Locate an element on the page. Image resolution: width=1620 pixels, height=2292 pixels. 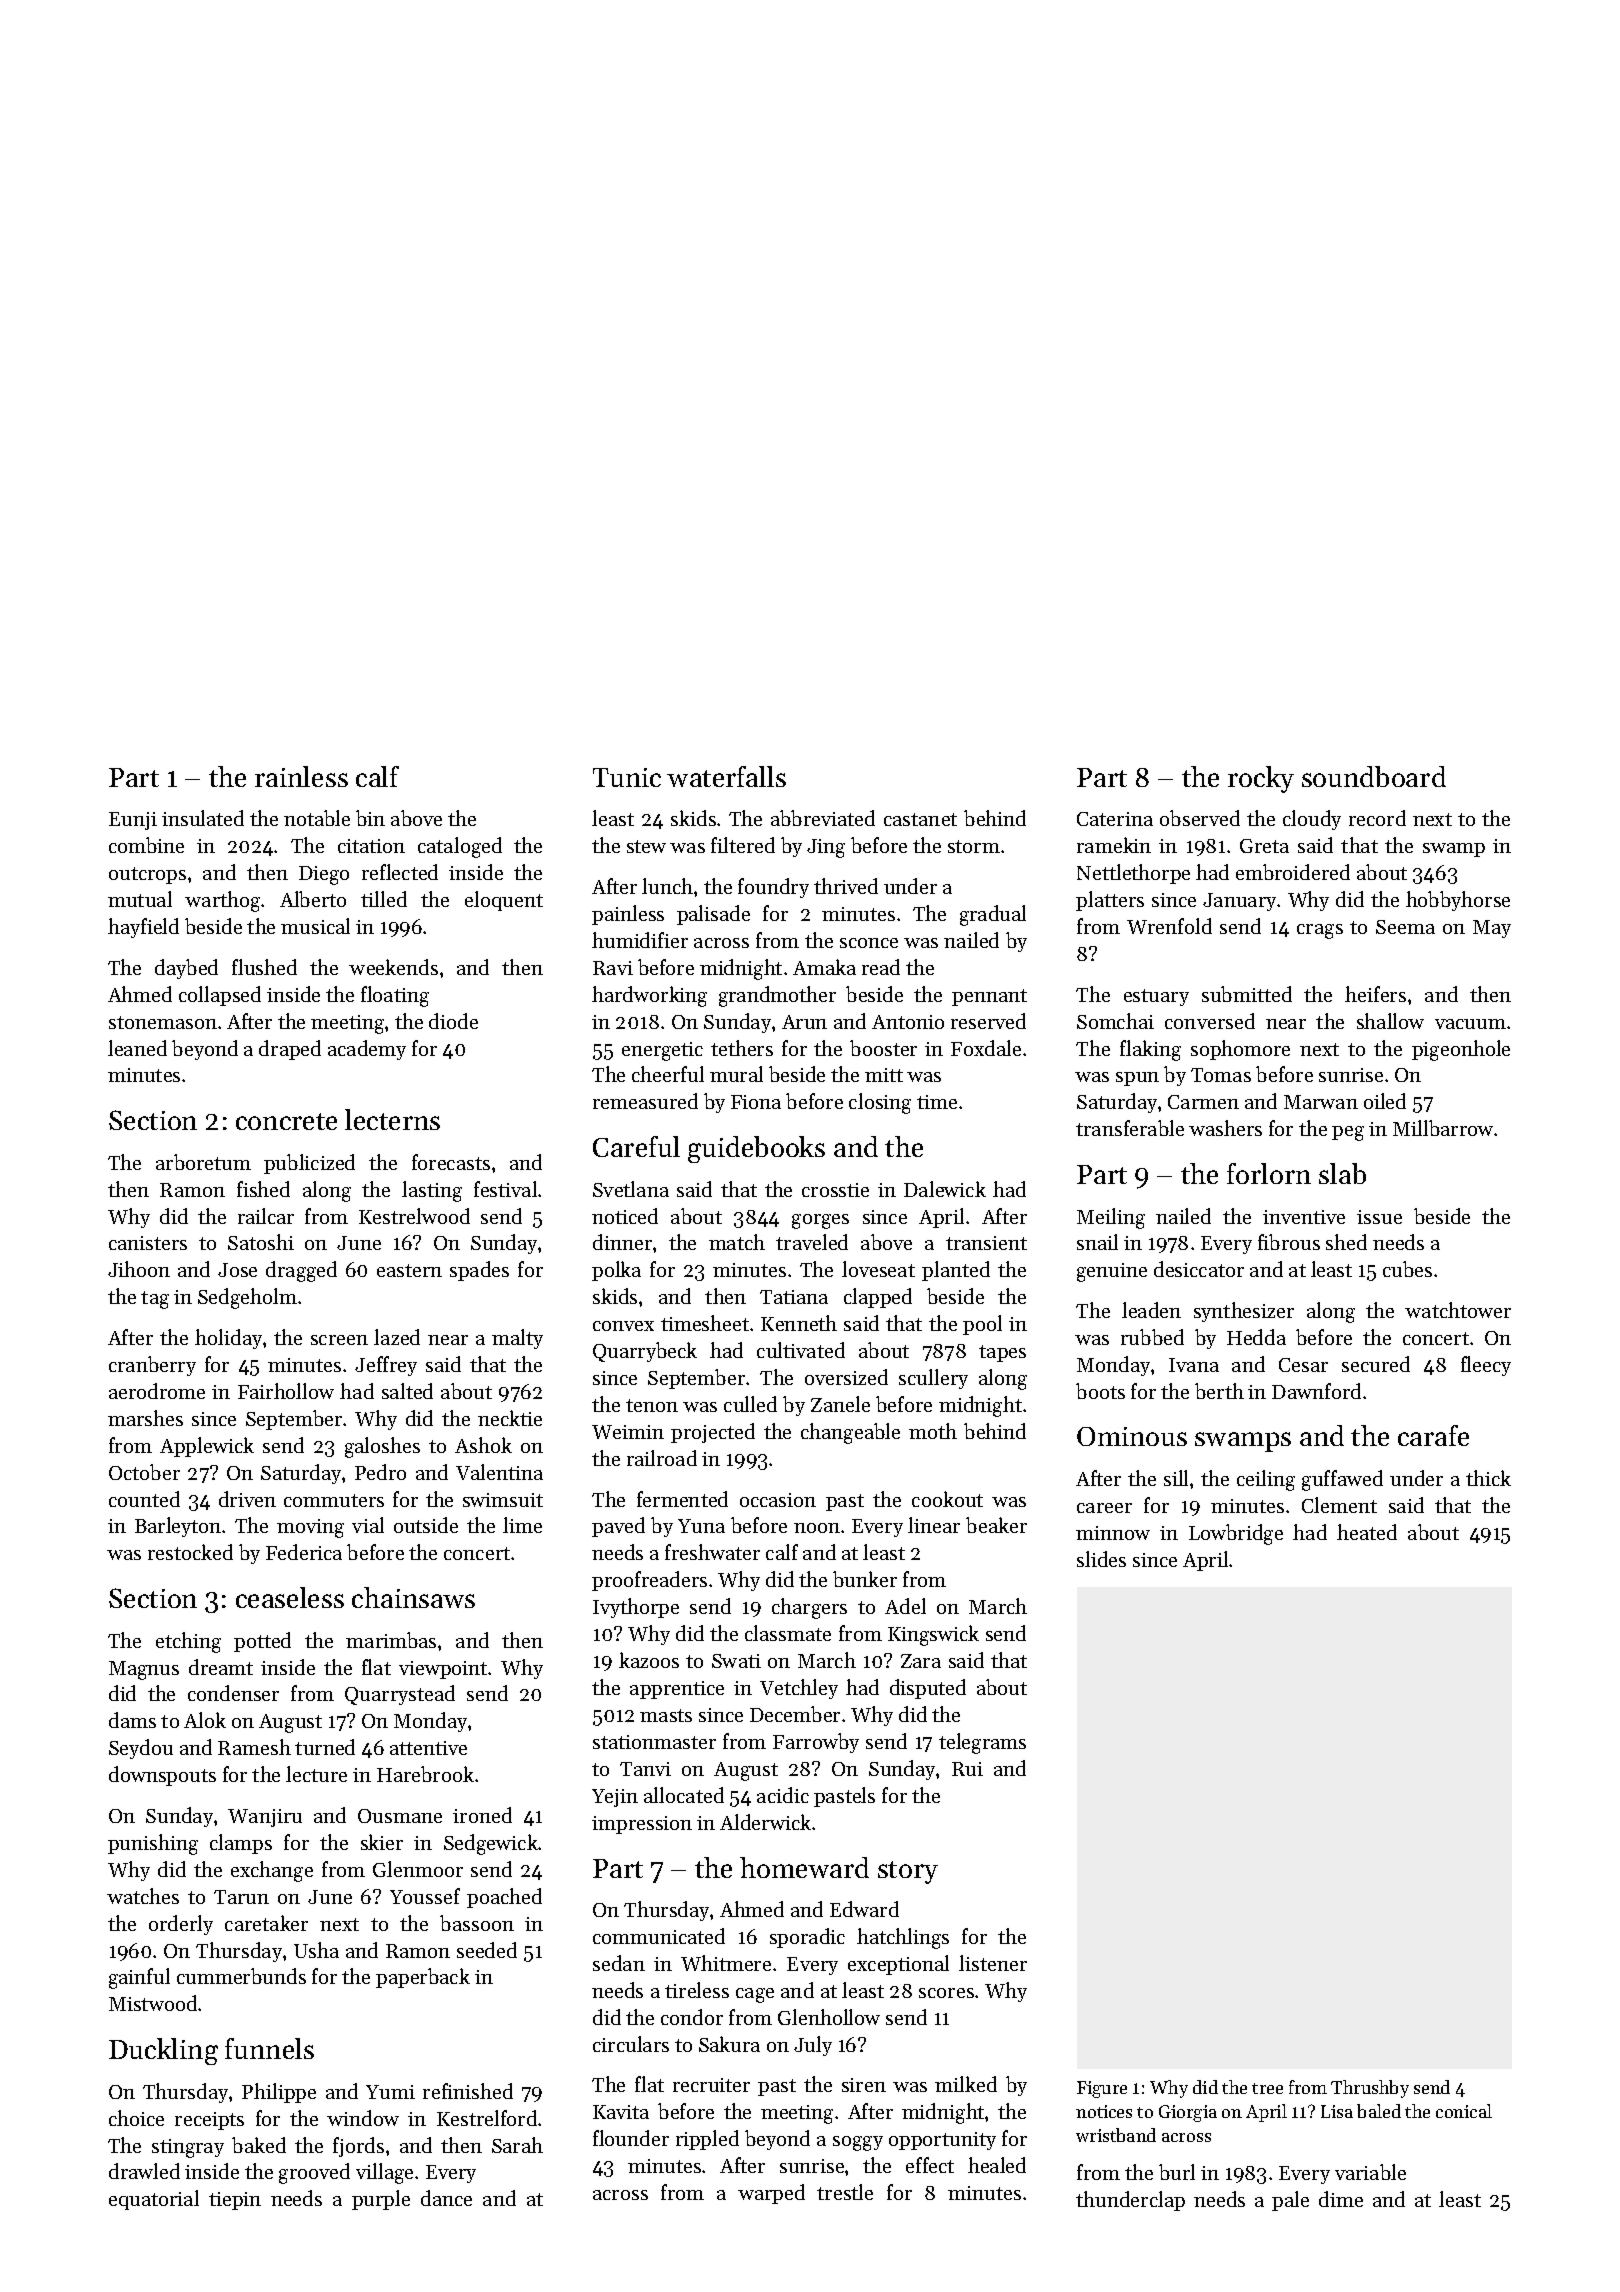
window is located at coordinates (363, 2118).
